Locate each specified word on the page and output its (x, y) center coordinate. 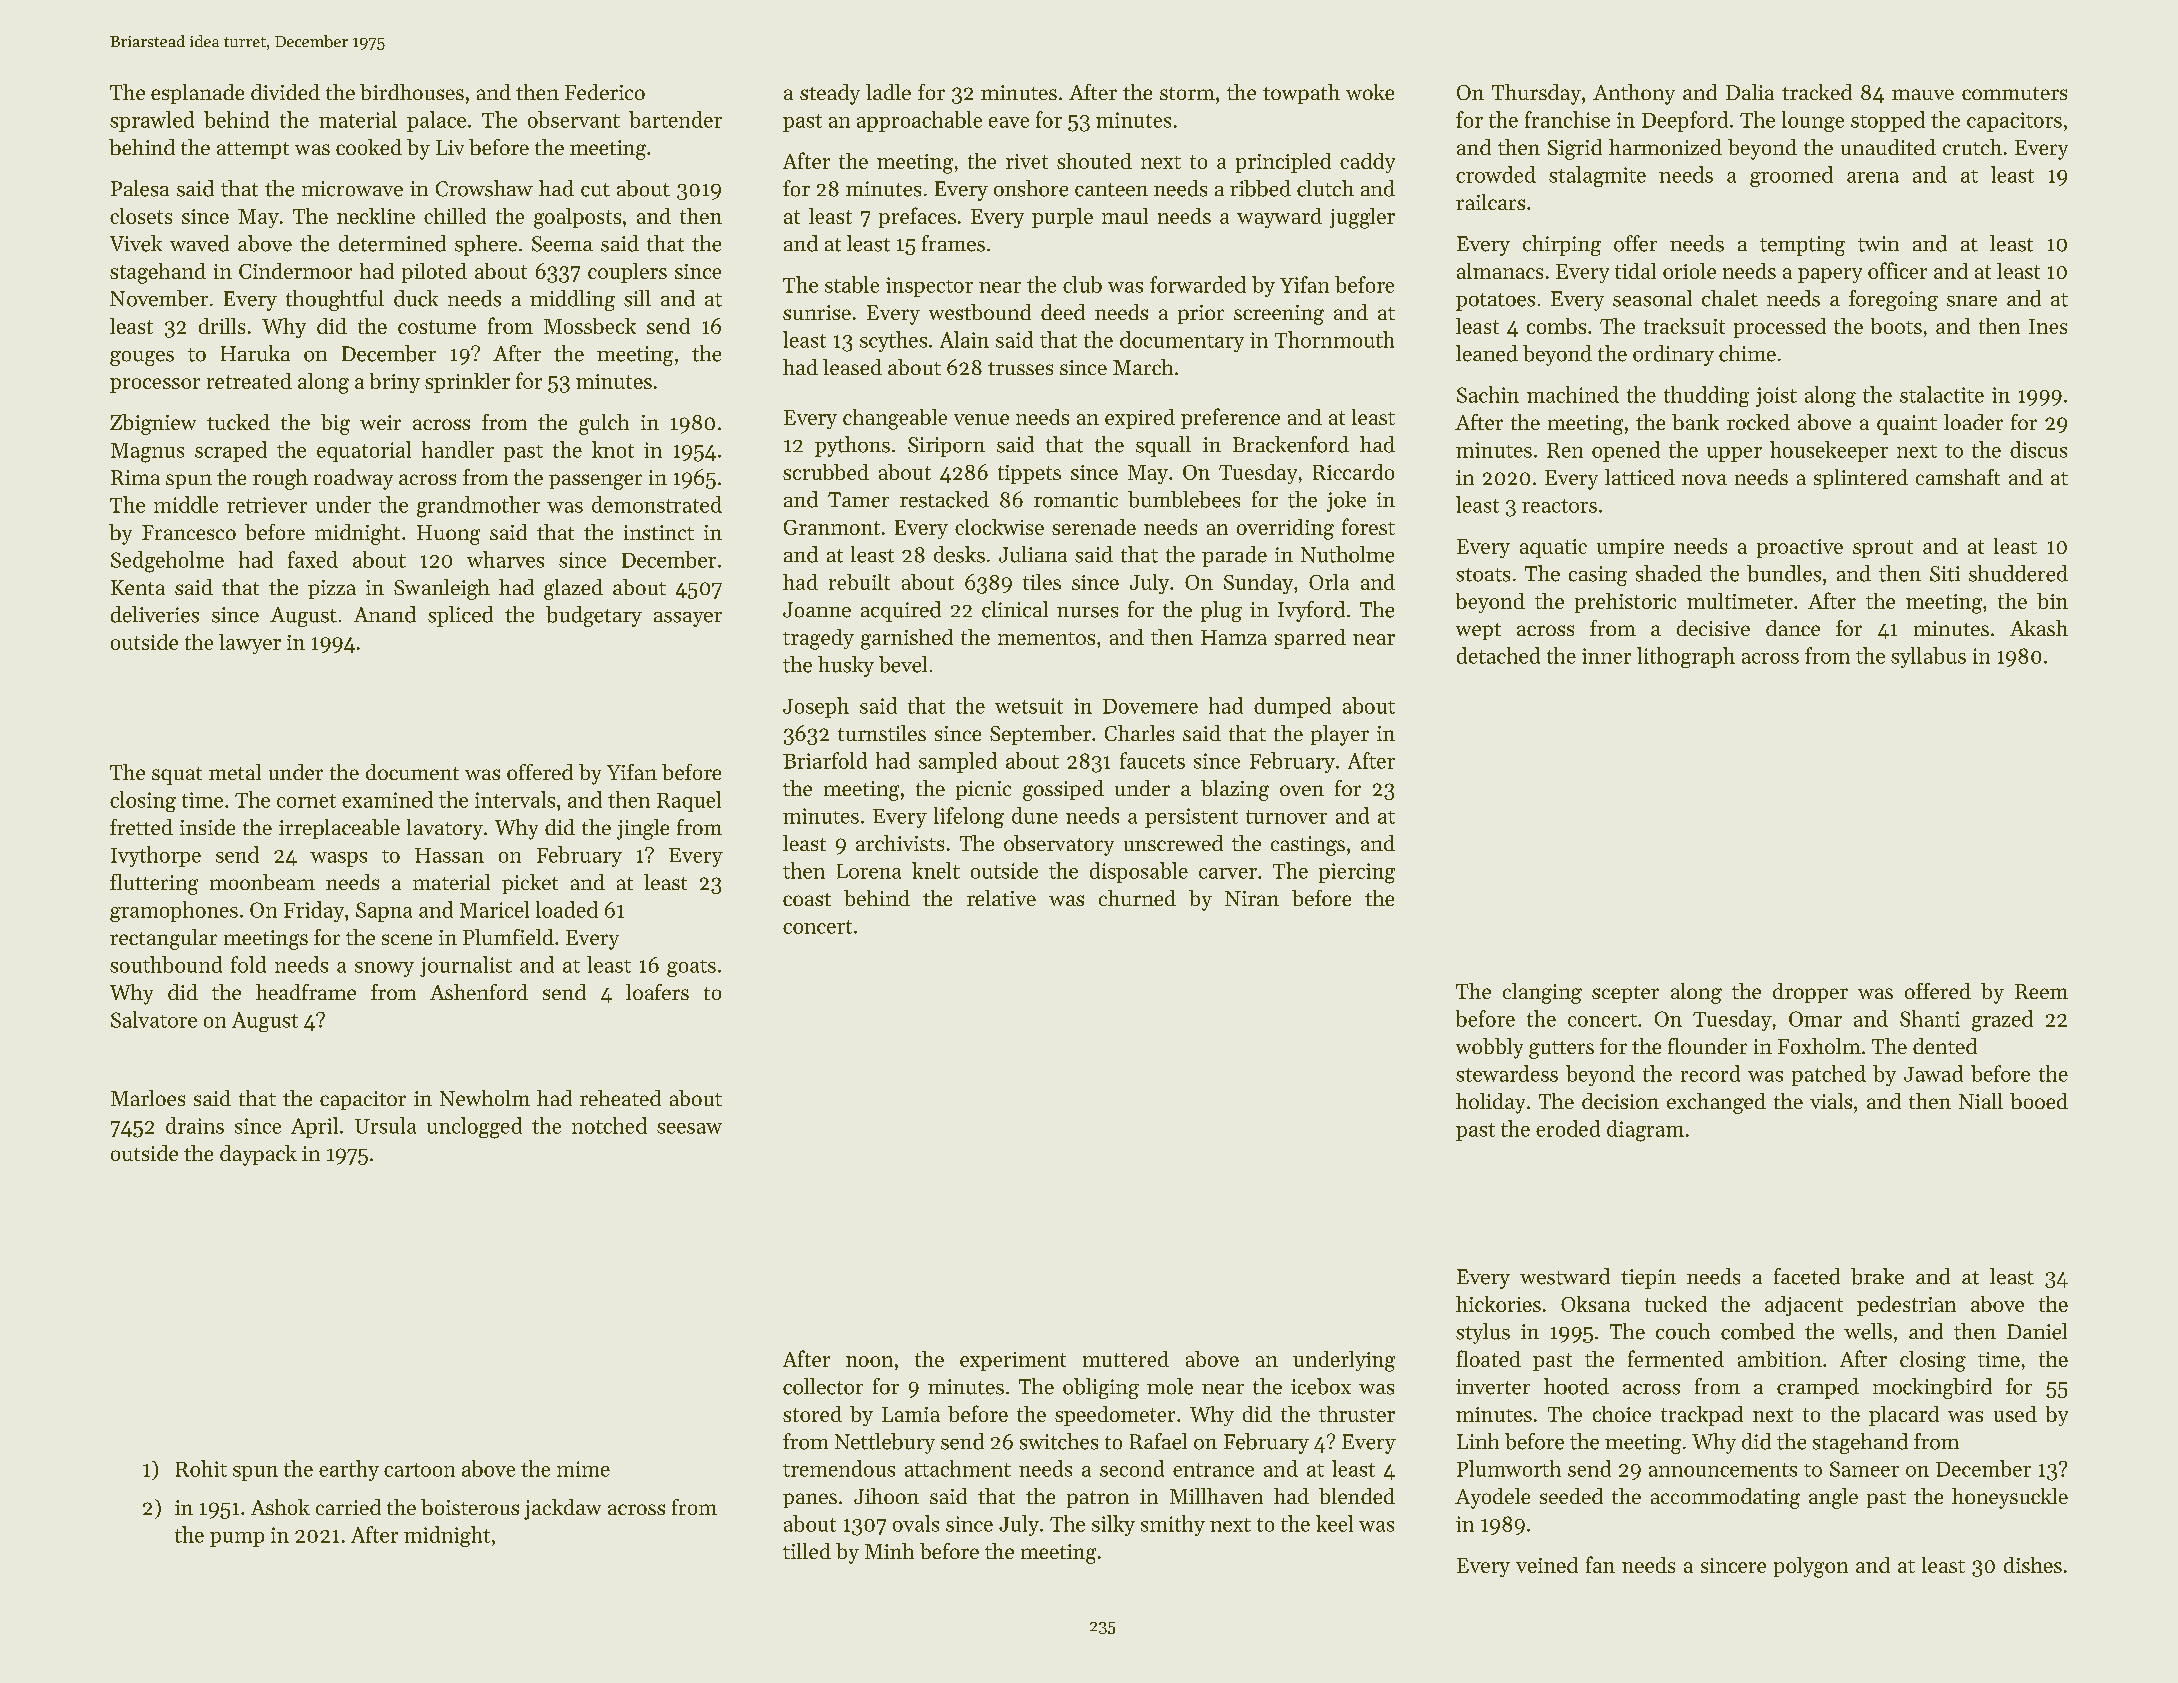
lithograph (1686, 657)
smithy (1173, 1525)
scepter (1625, 994)
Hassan (449, 855)
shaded (1669, 573)
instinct (659, 532)
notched (609, 1125)
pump (237, 1539)
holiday (1490, 1103)
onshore (1031, 188)
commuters (2014, 93)
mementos (1046, 638)
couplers (627, 273)
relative (1001, 898)
